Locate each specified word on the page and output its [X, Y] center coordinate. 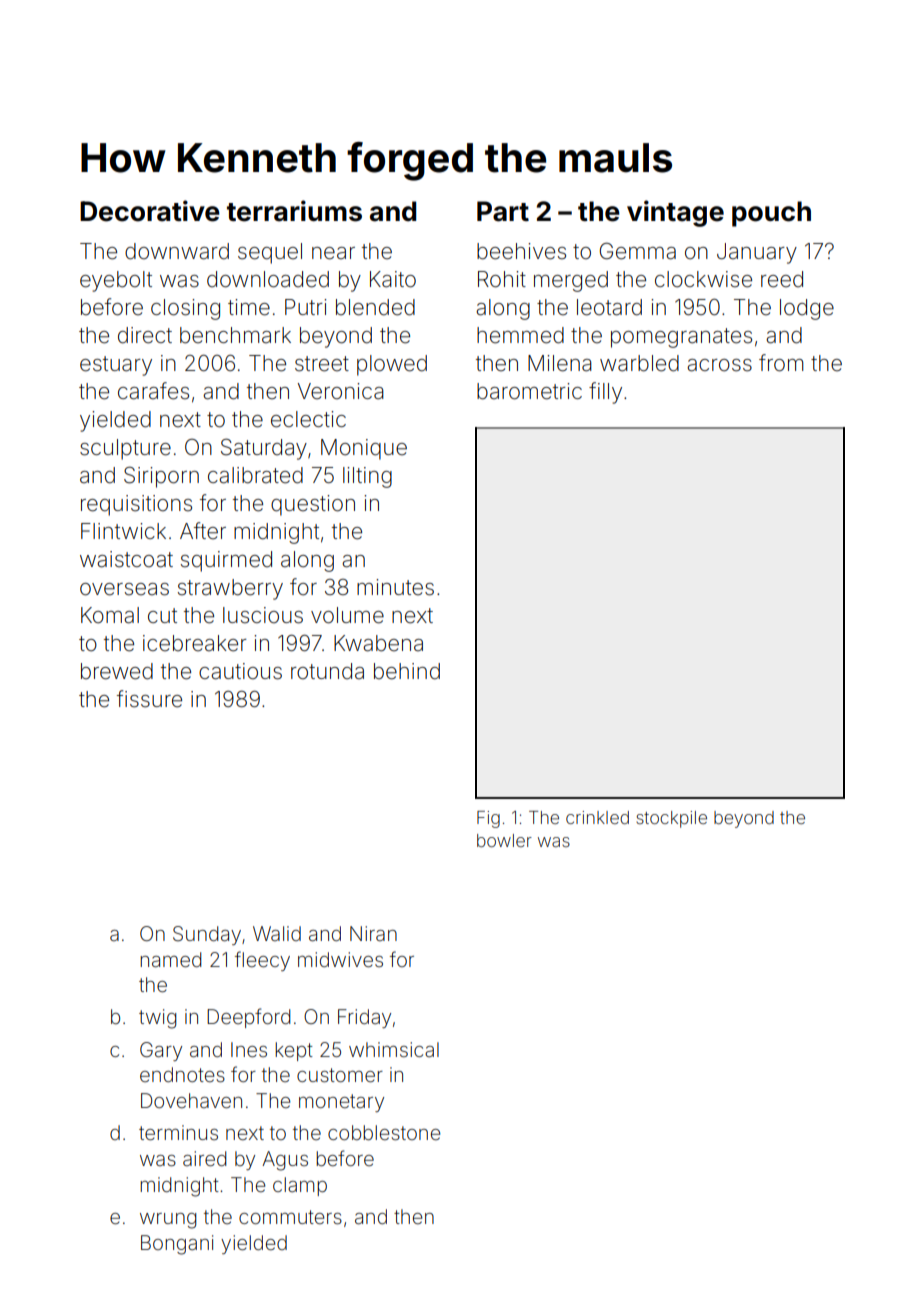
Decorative [150, 211]
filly [605, 393]
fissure [149, 699]
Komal [110, 615]
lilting [367, 477]
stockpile [671, 819]
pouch [771, 214]
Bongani [177, 1245]
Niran [373, 933]
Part [503, 211]
